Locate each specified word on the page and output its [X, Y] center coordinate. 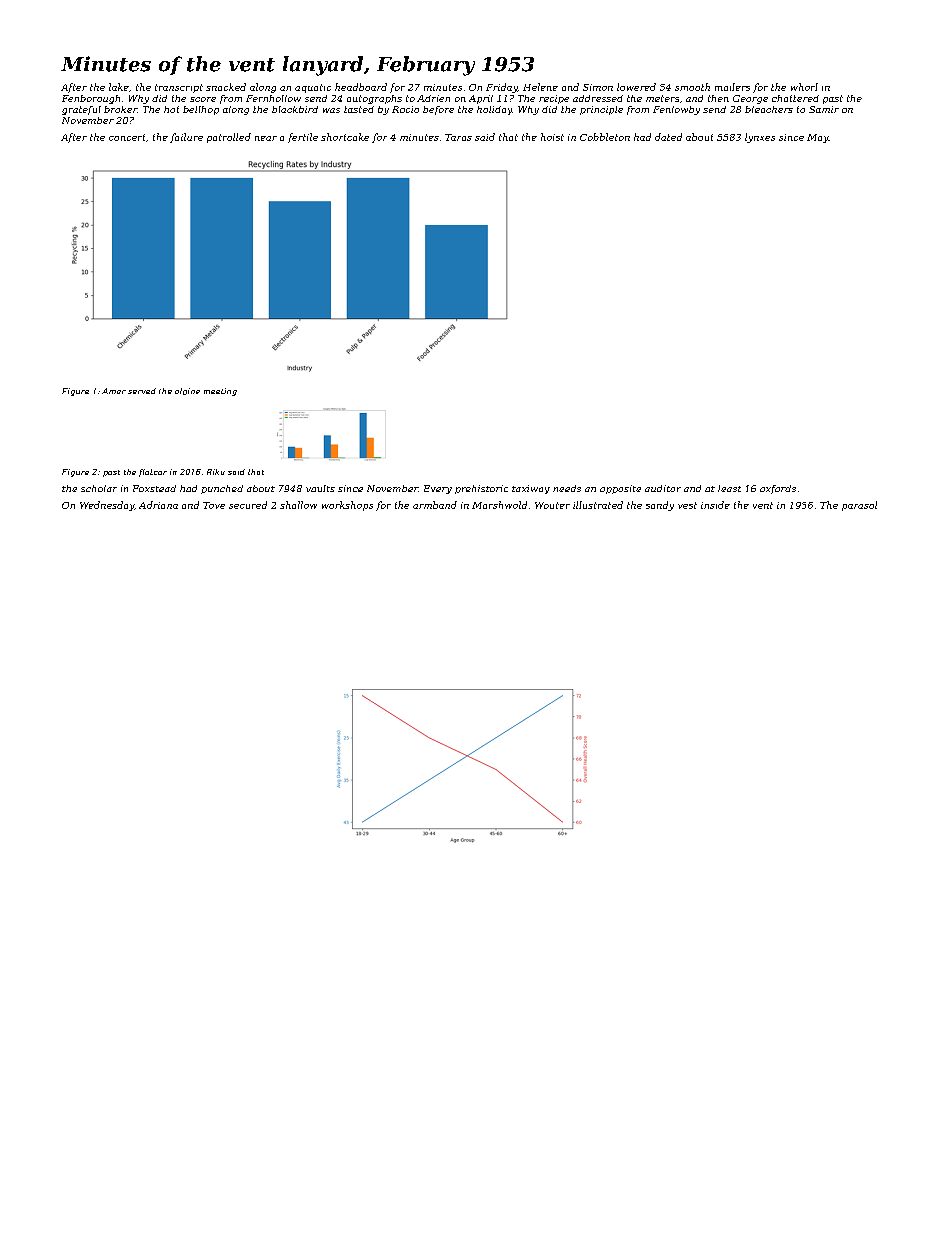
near [266, 138]
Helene [540, 87]
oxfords [778, 489]
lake [119, 87]
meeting [220, 392]
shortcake [345, 137]
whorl [804, 87]
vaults [320, 488]
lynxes [760, 138]
